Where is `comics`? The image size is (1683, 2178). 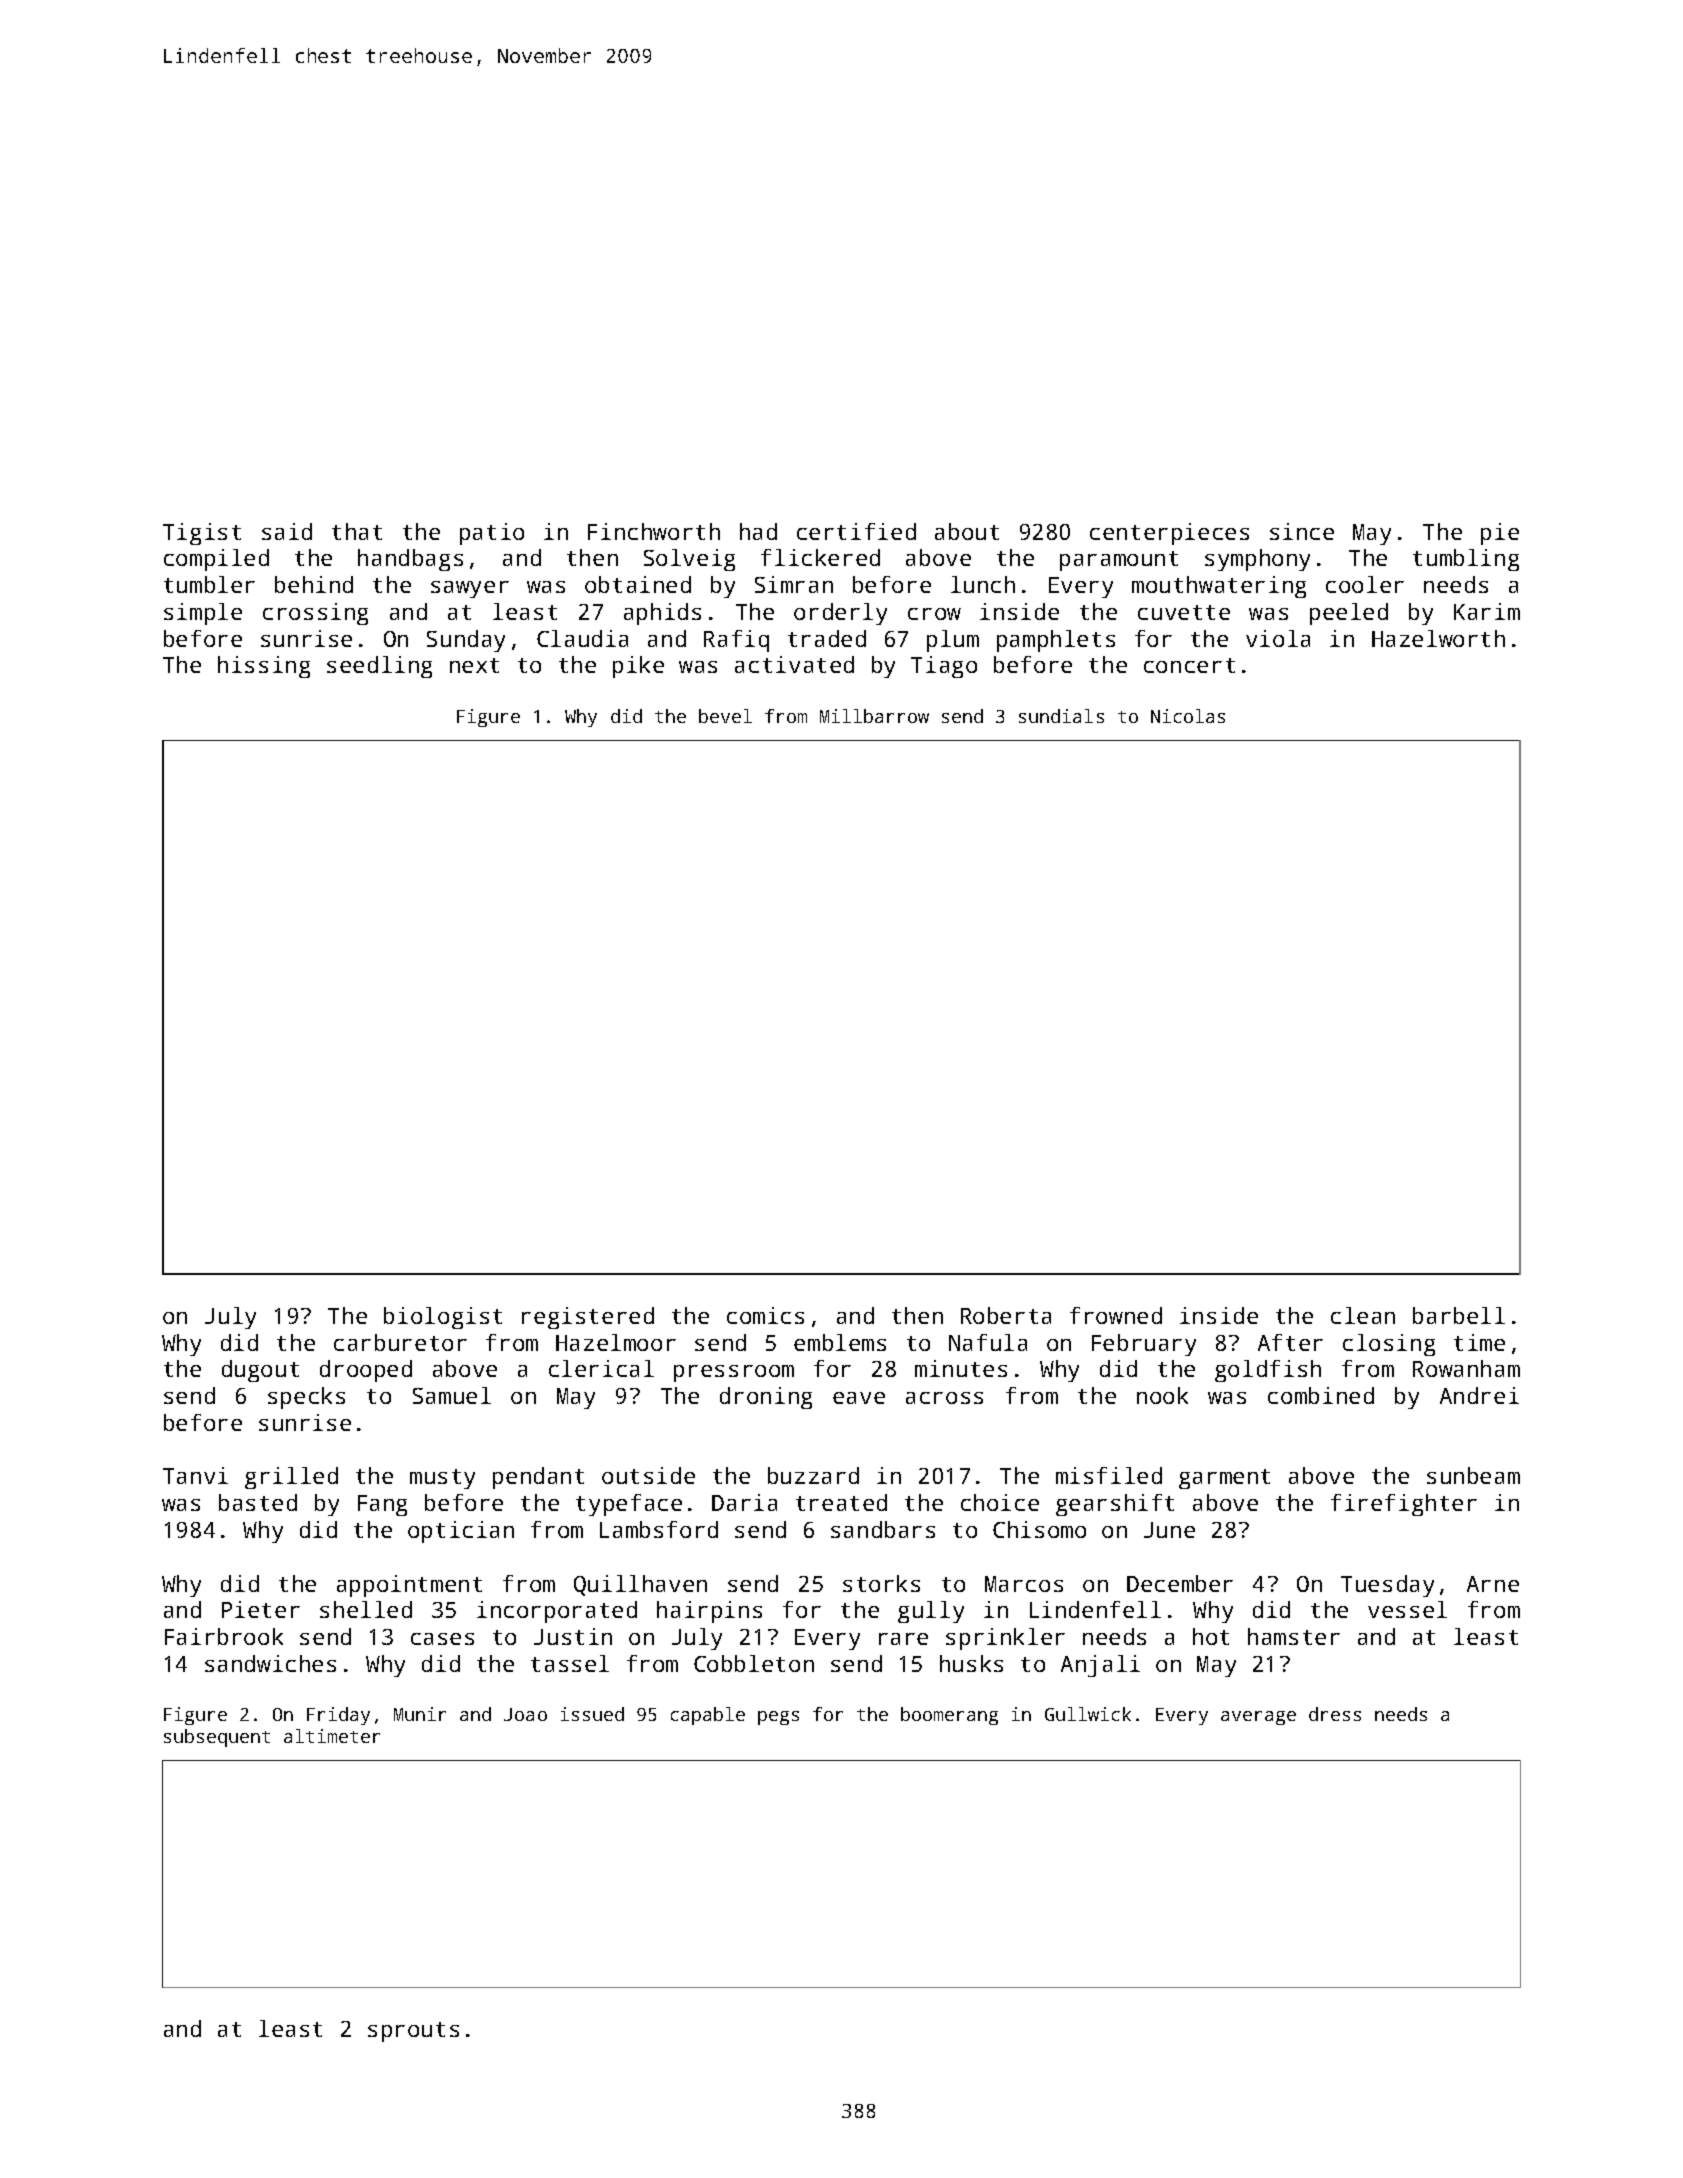 comics is located at coordinates (765, 1315).
